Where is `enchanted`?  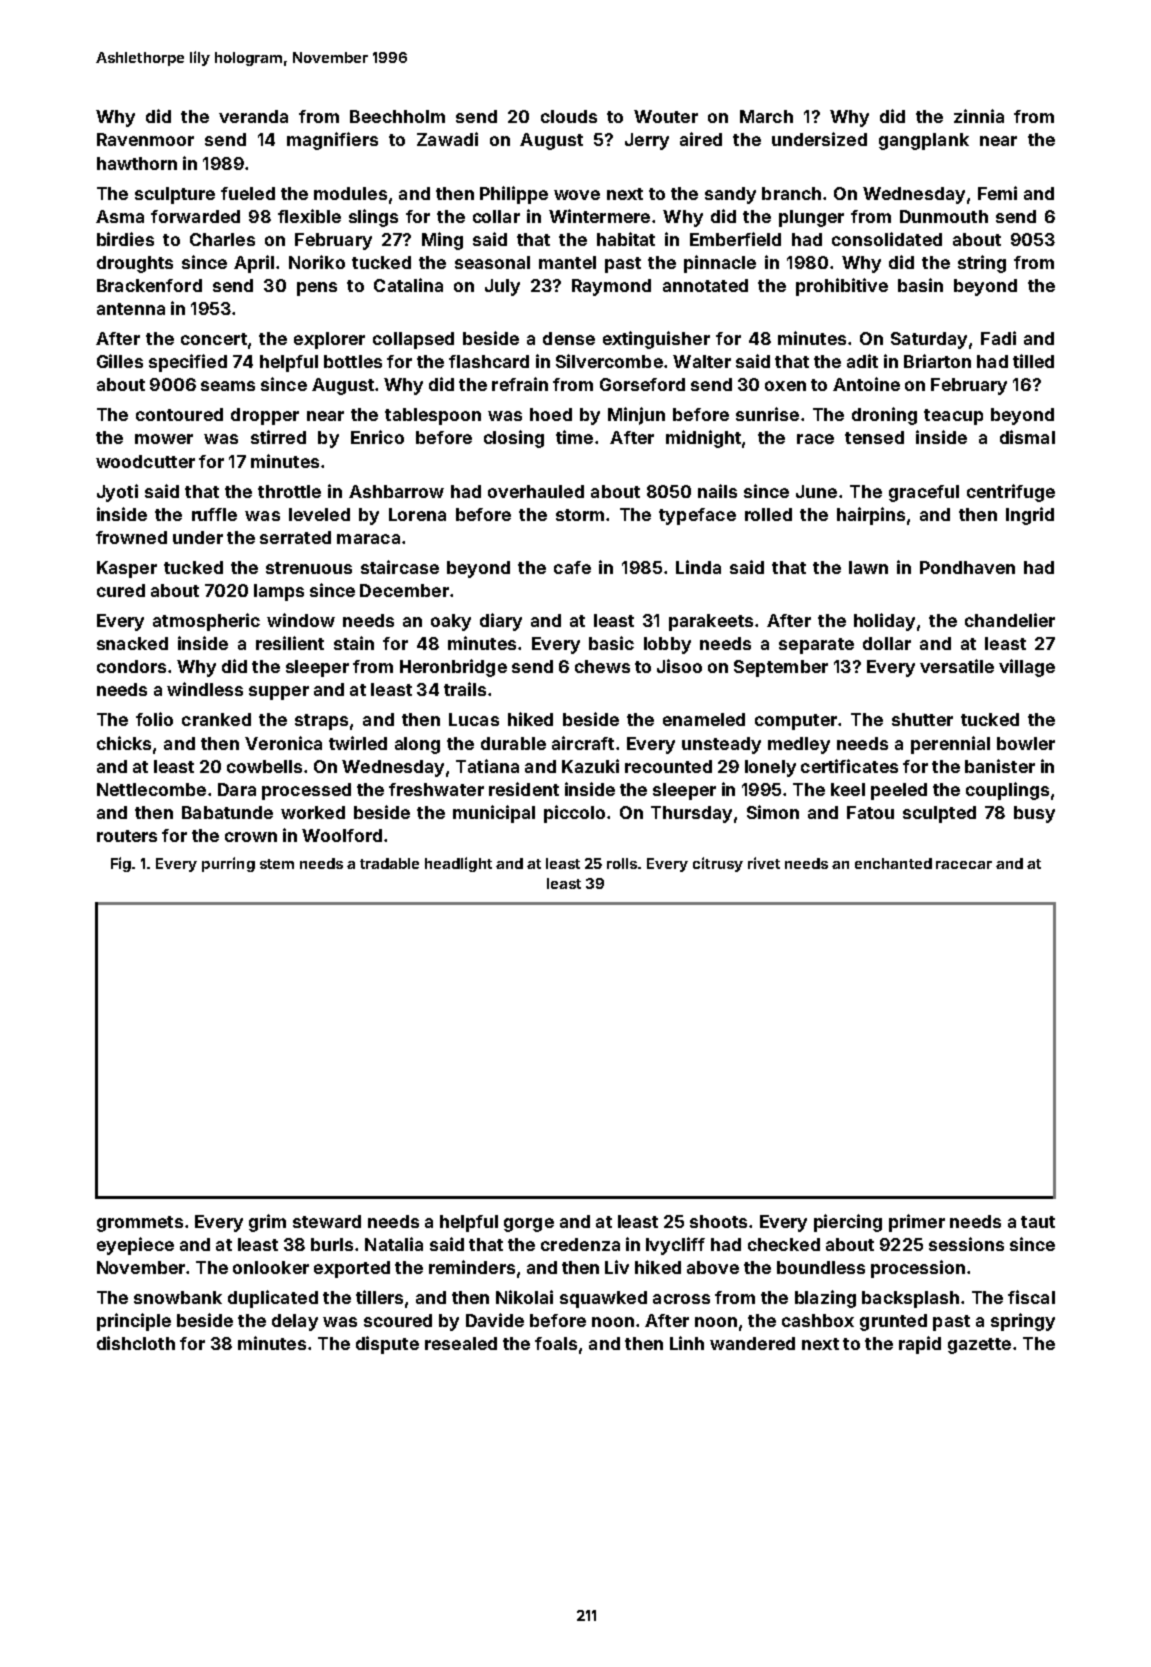 enchanted is located at coordinates (893, 863).
